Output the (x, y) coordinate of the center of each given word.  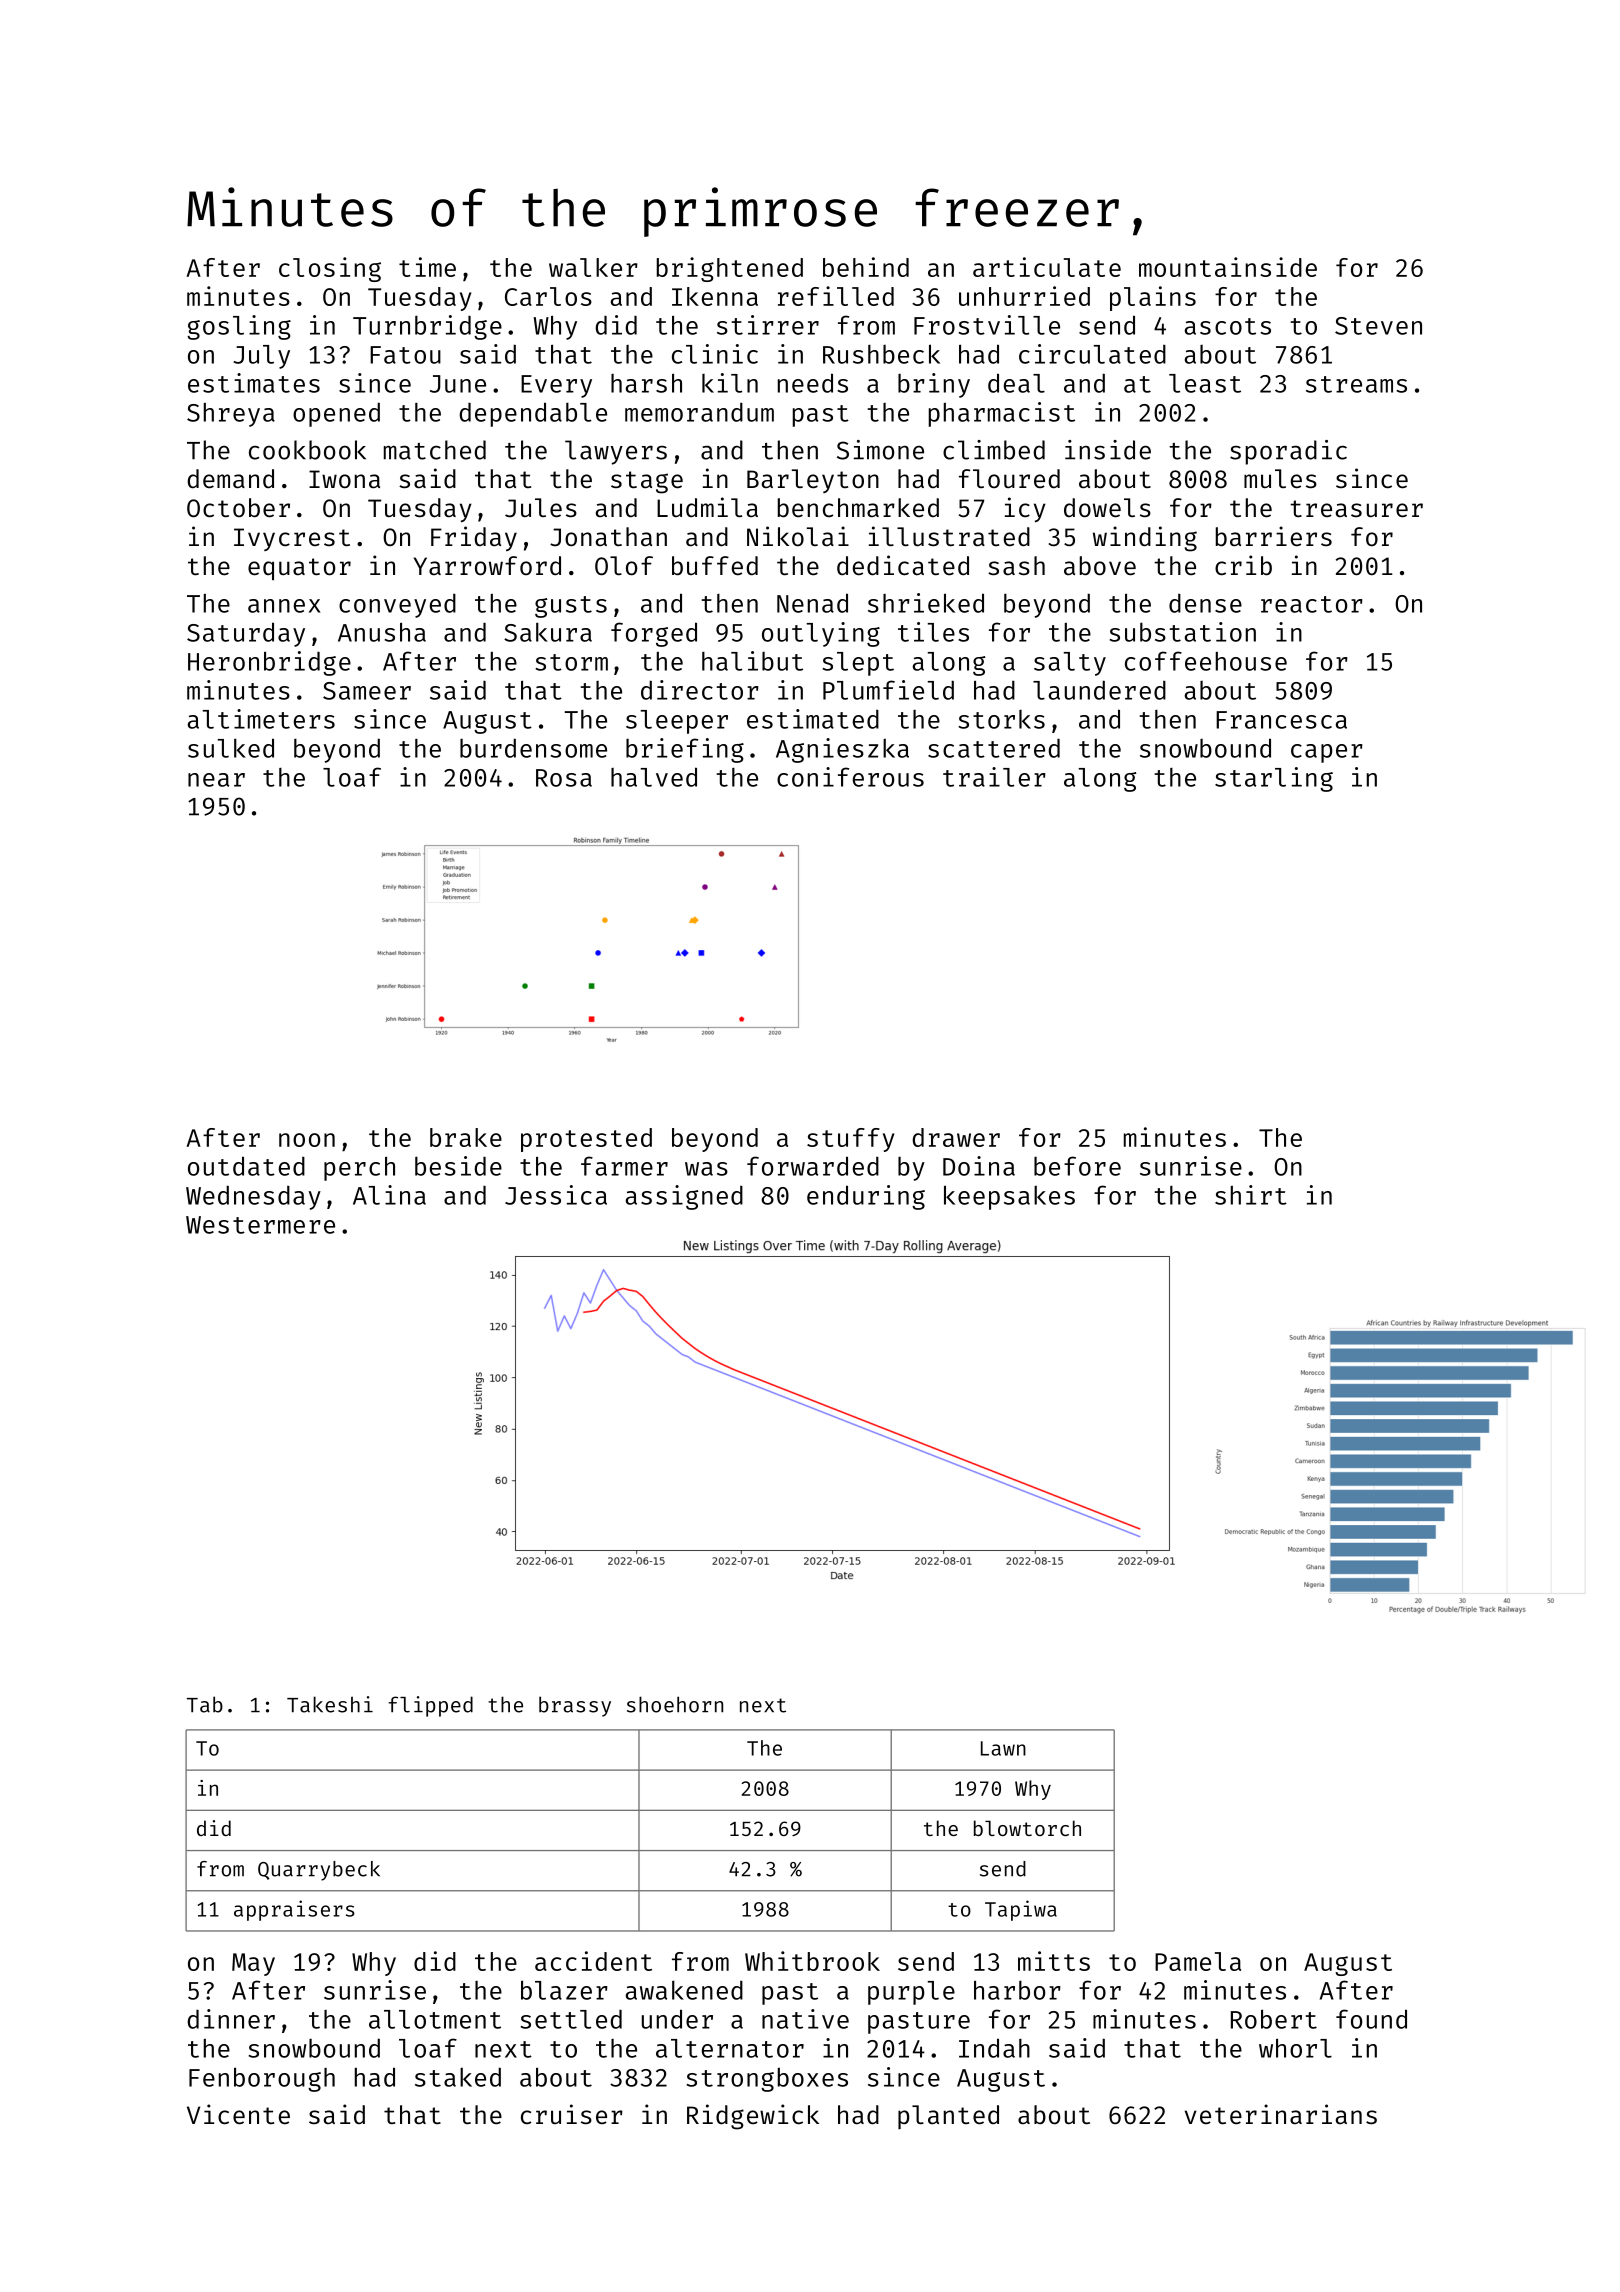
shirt (1251, 1195)
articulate (1047, 267)
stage (647, 482)
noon (307, 1140)
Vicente (238, 2114)
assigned (684, 1197)
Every (556, 386)
